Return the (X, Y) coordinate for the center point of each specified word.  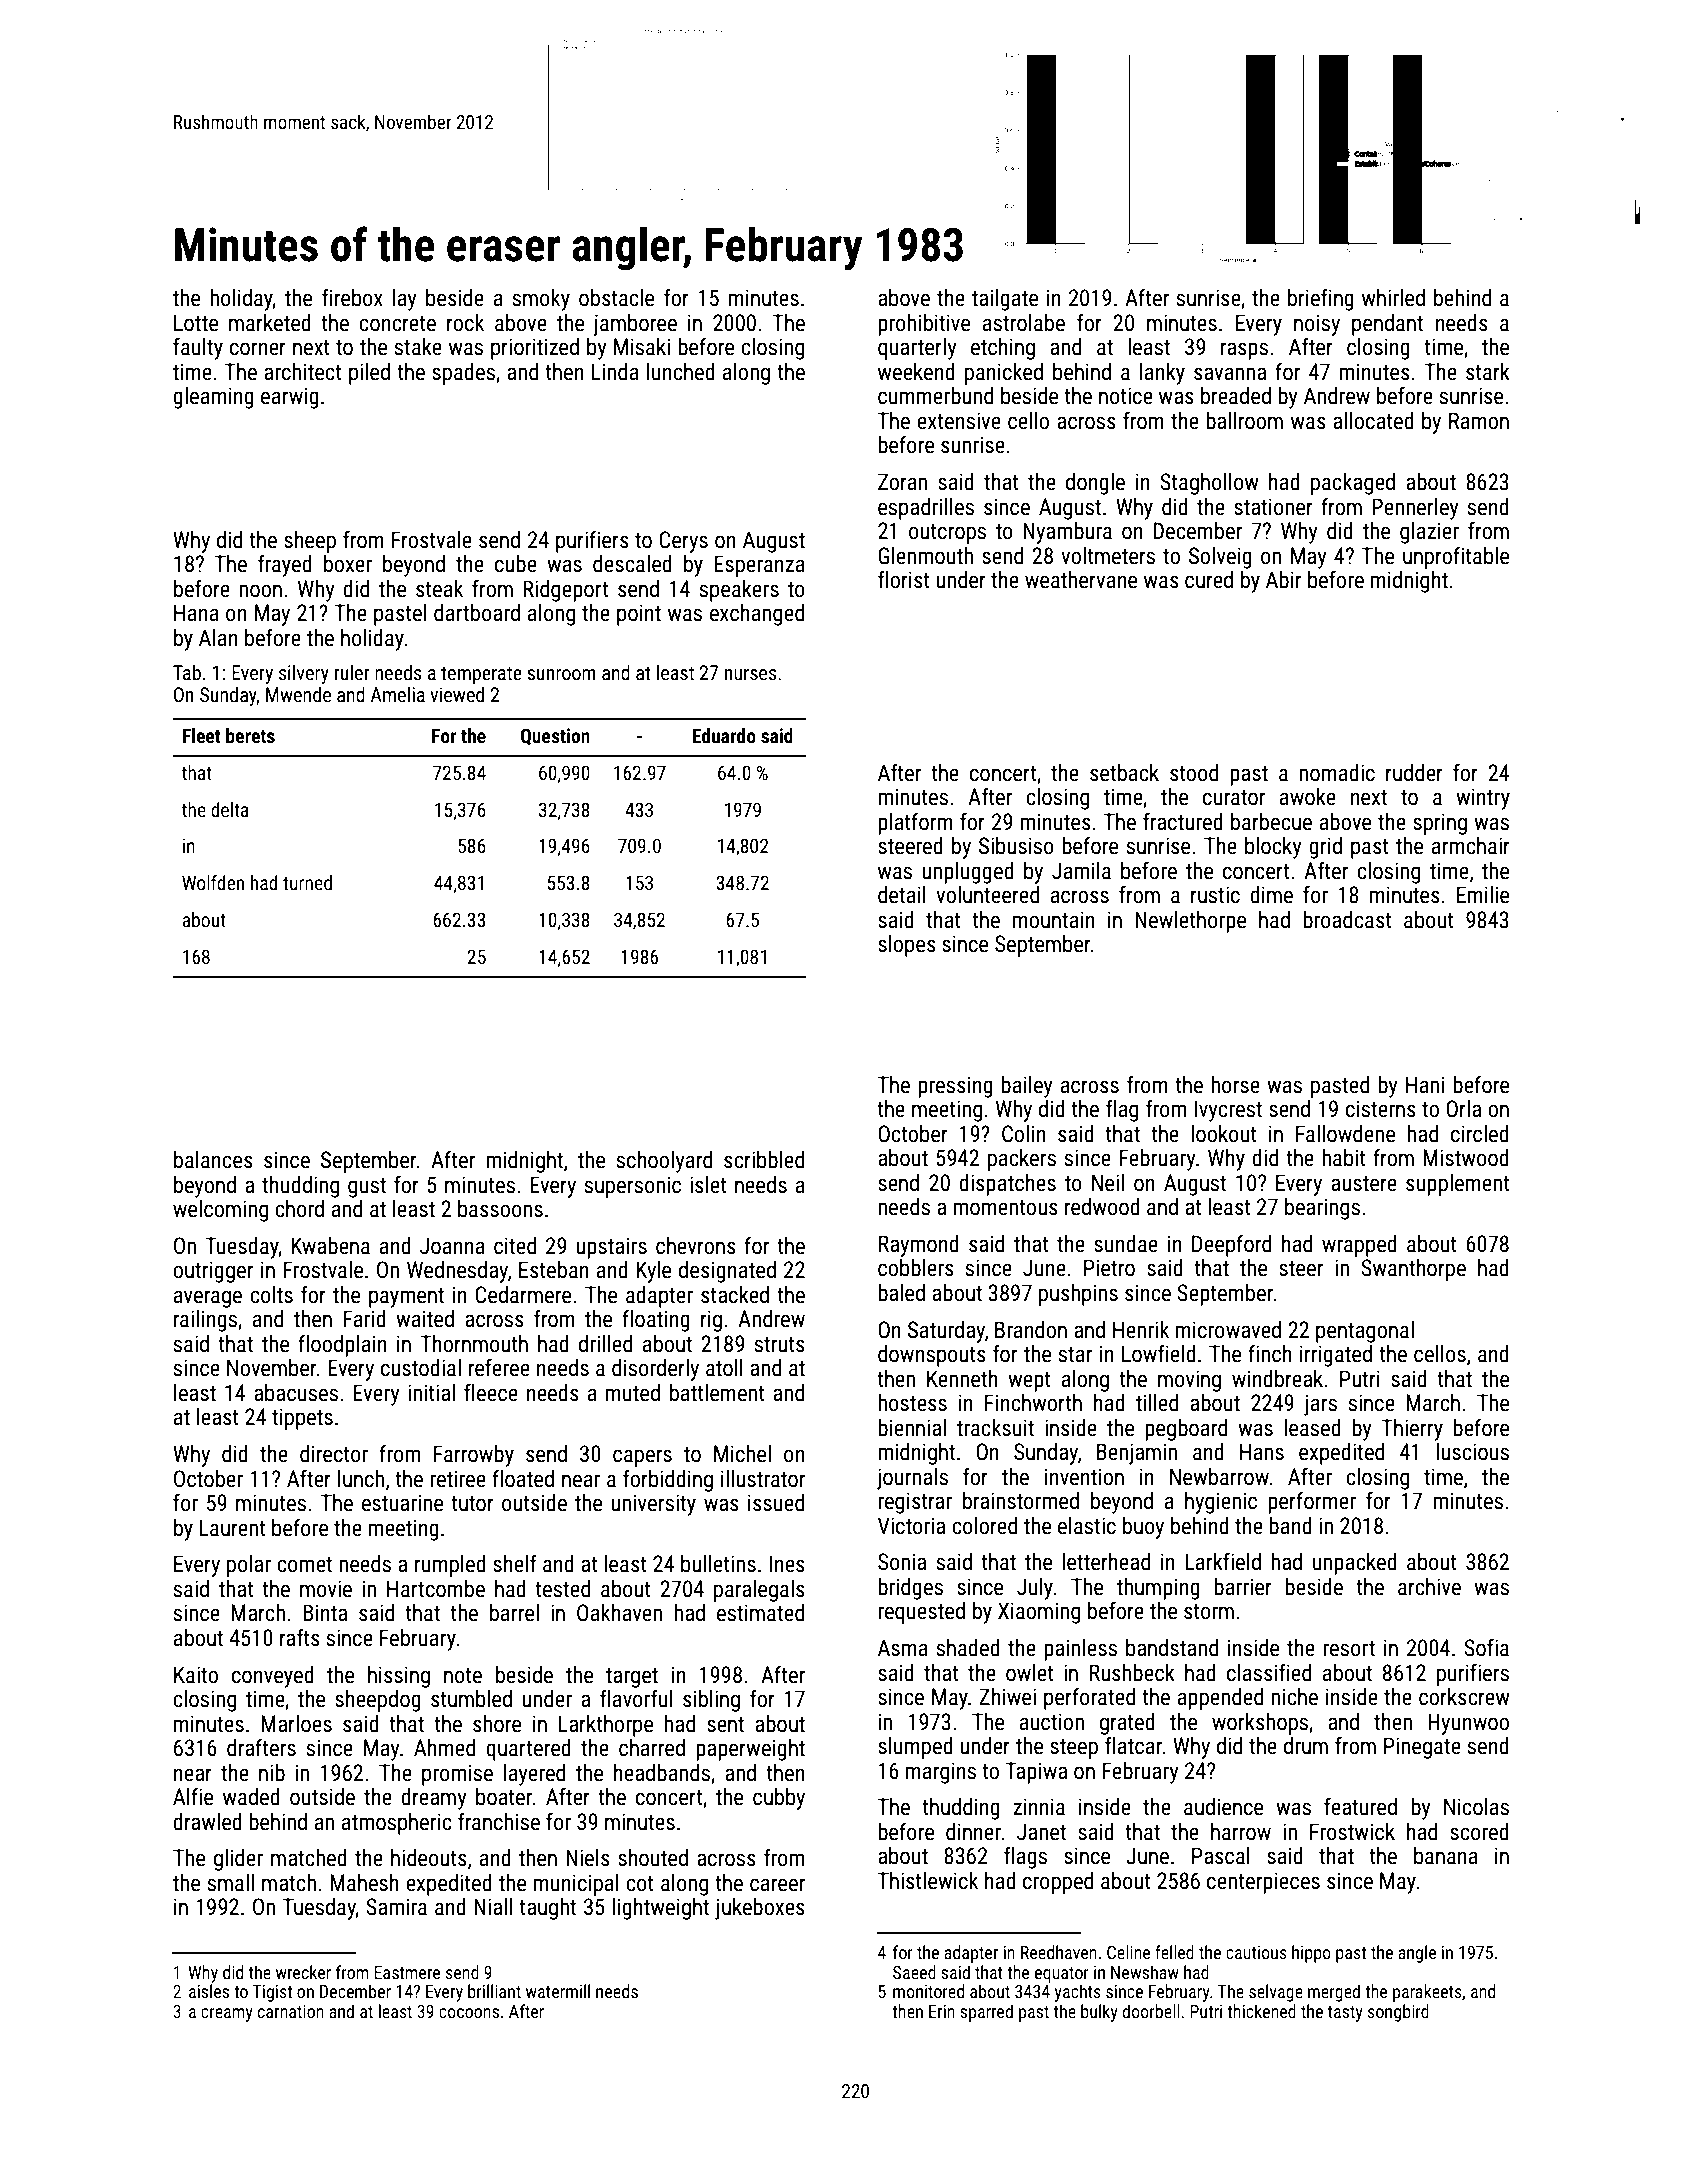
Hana (196, 613)
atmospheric (397, 1824)
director (334, 1454)
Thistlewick (928, 1881)
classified (1269, 1672)
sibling (711, 1701)
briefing (1321, 299)
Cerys (683, 542)
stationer (1273, 507)
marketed (270, 323)
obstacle (616, 298)
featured (1360, 1806)
